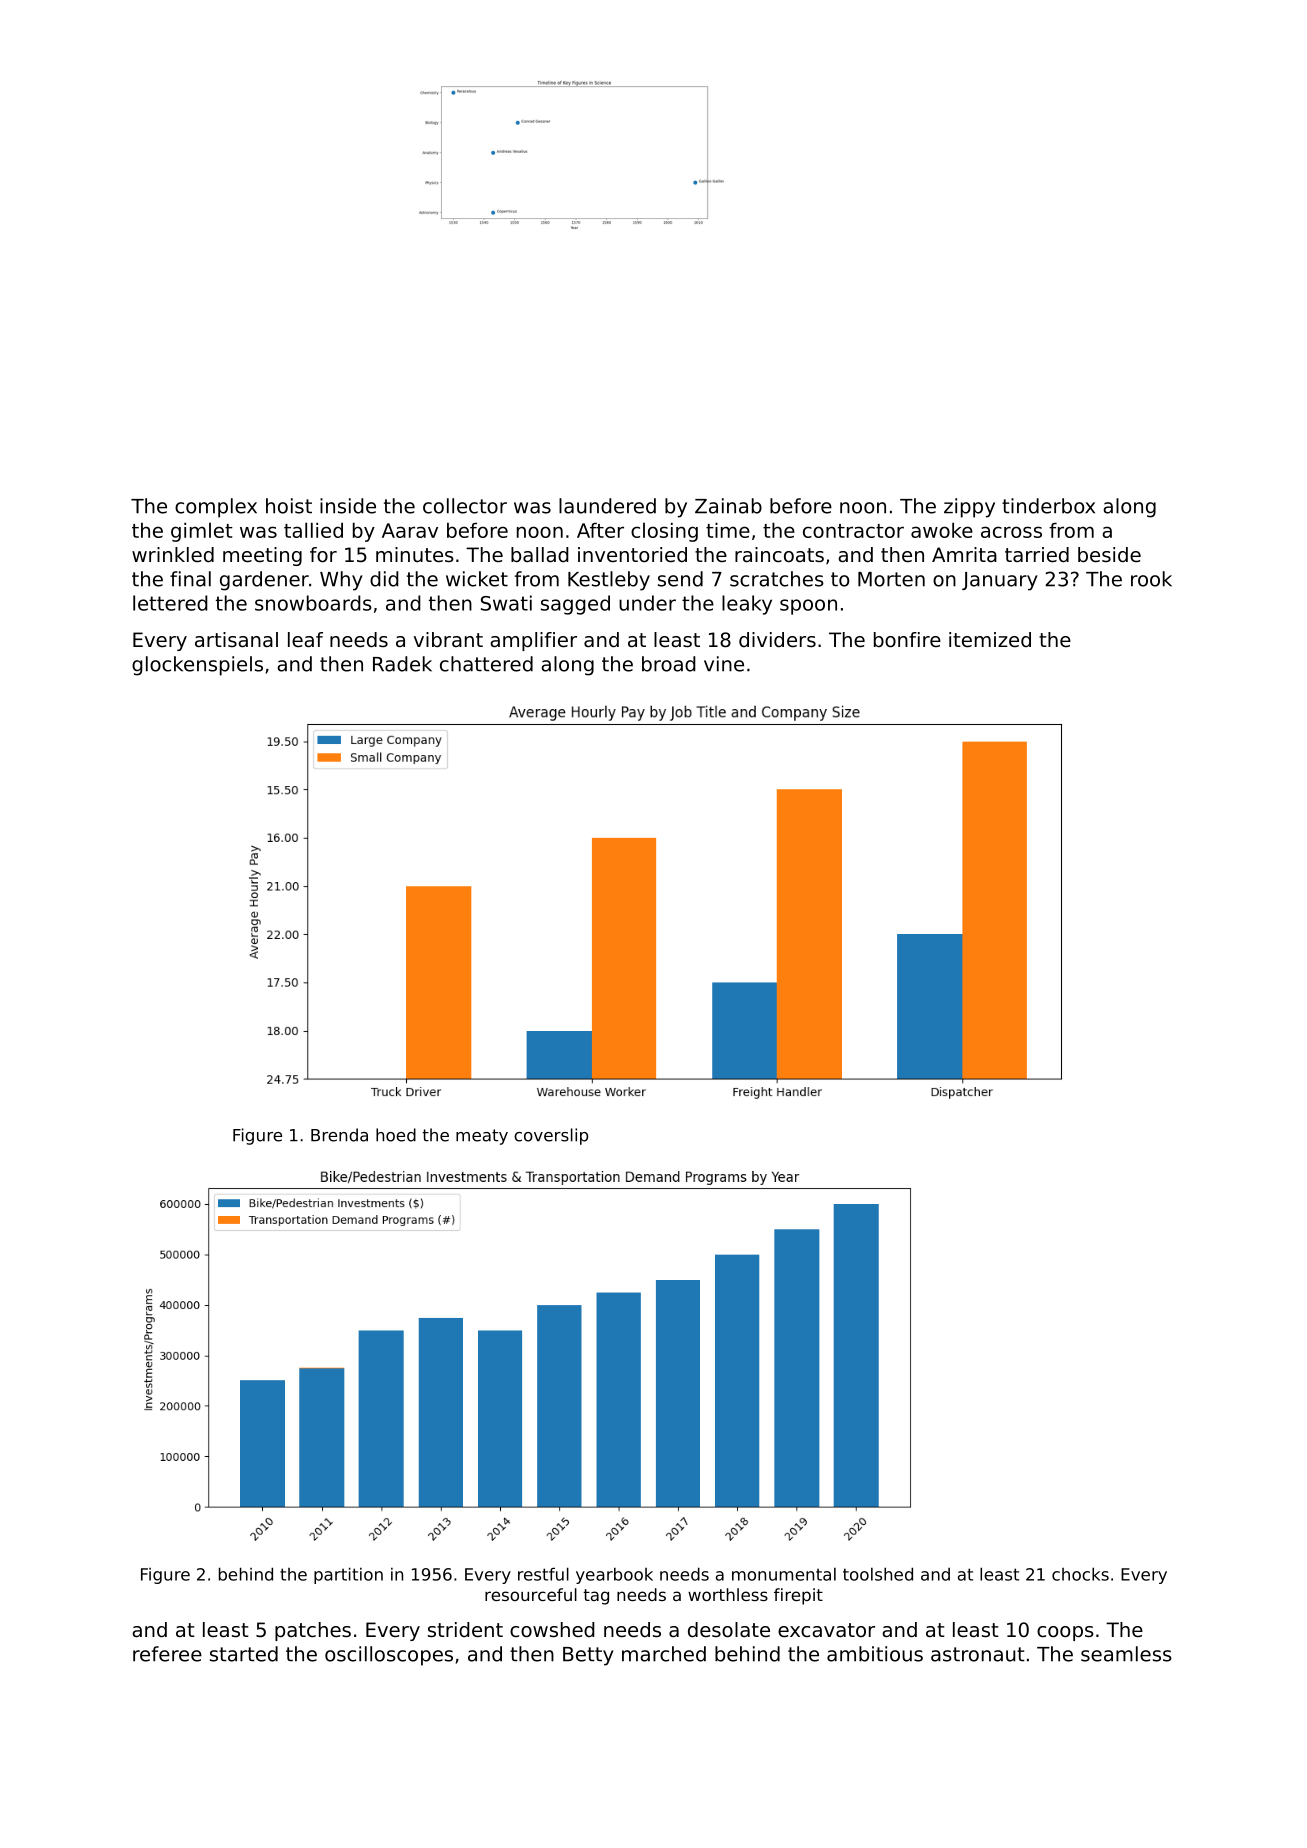  Describe the element at coordinates (396, 1135) in the screenshot. I see `hoed` at that location.
